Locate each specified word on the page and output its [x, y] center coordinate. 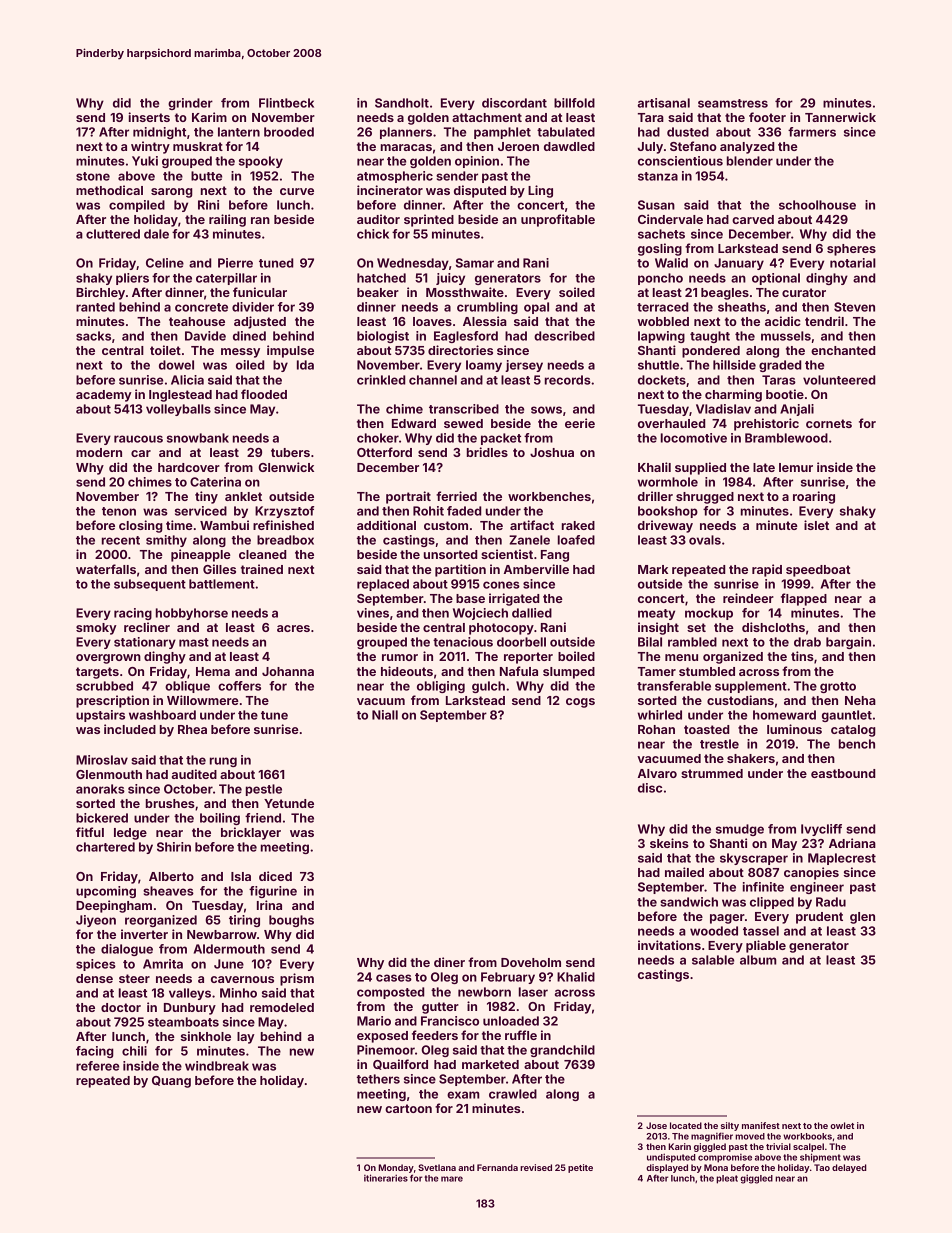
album [758, 960]
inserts [149, 117]
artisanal [663, 103]
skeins [669, 843]
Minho [238, 993]
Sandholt [402, 103]
